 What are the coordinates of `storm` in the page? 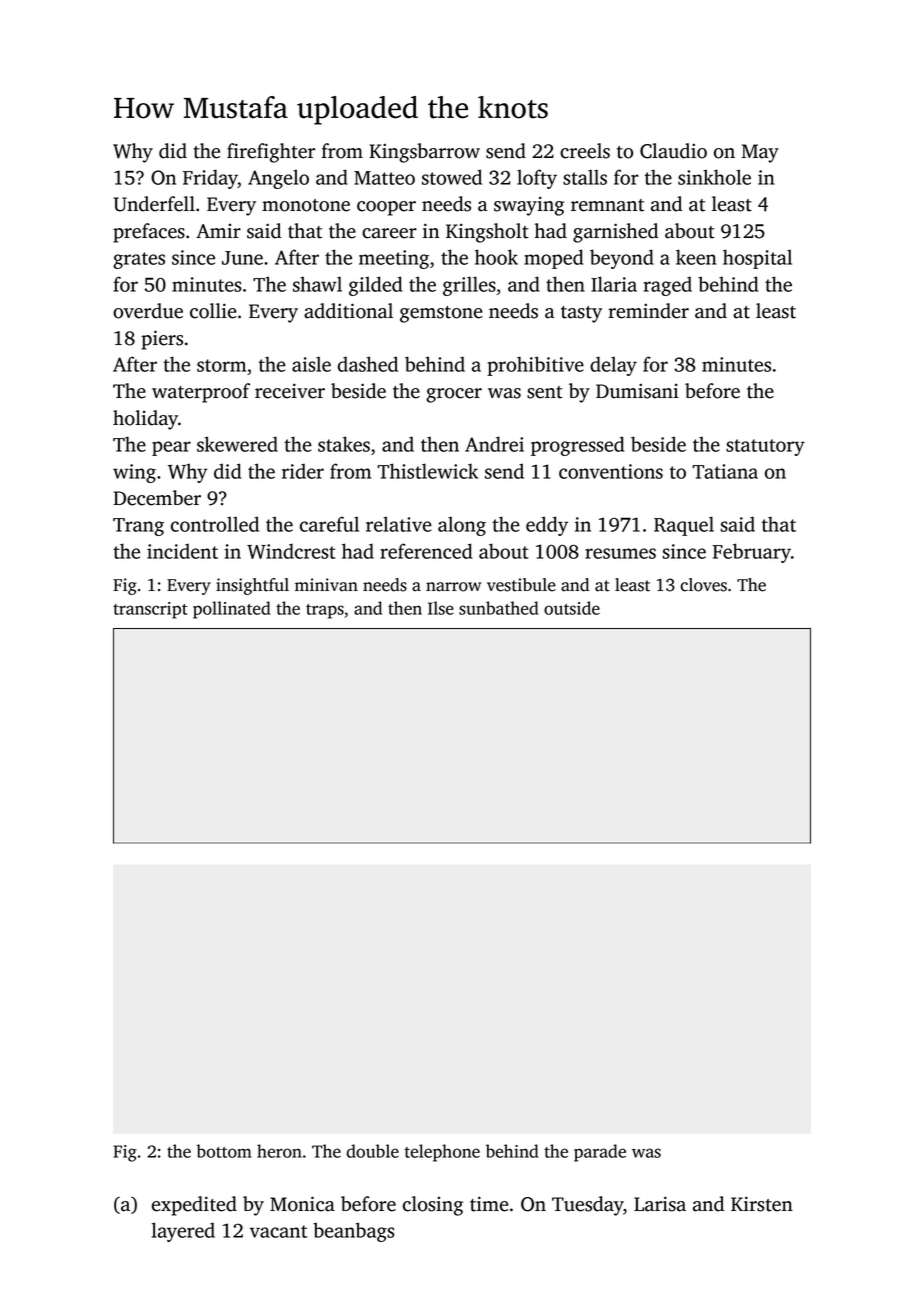 It's located at (221, 365).
